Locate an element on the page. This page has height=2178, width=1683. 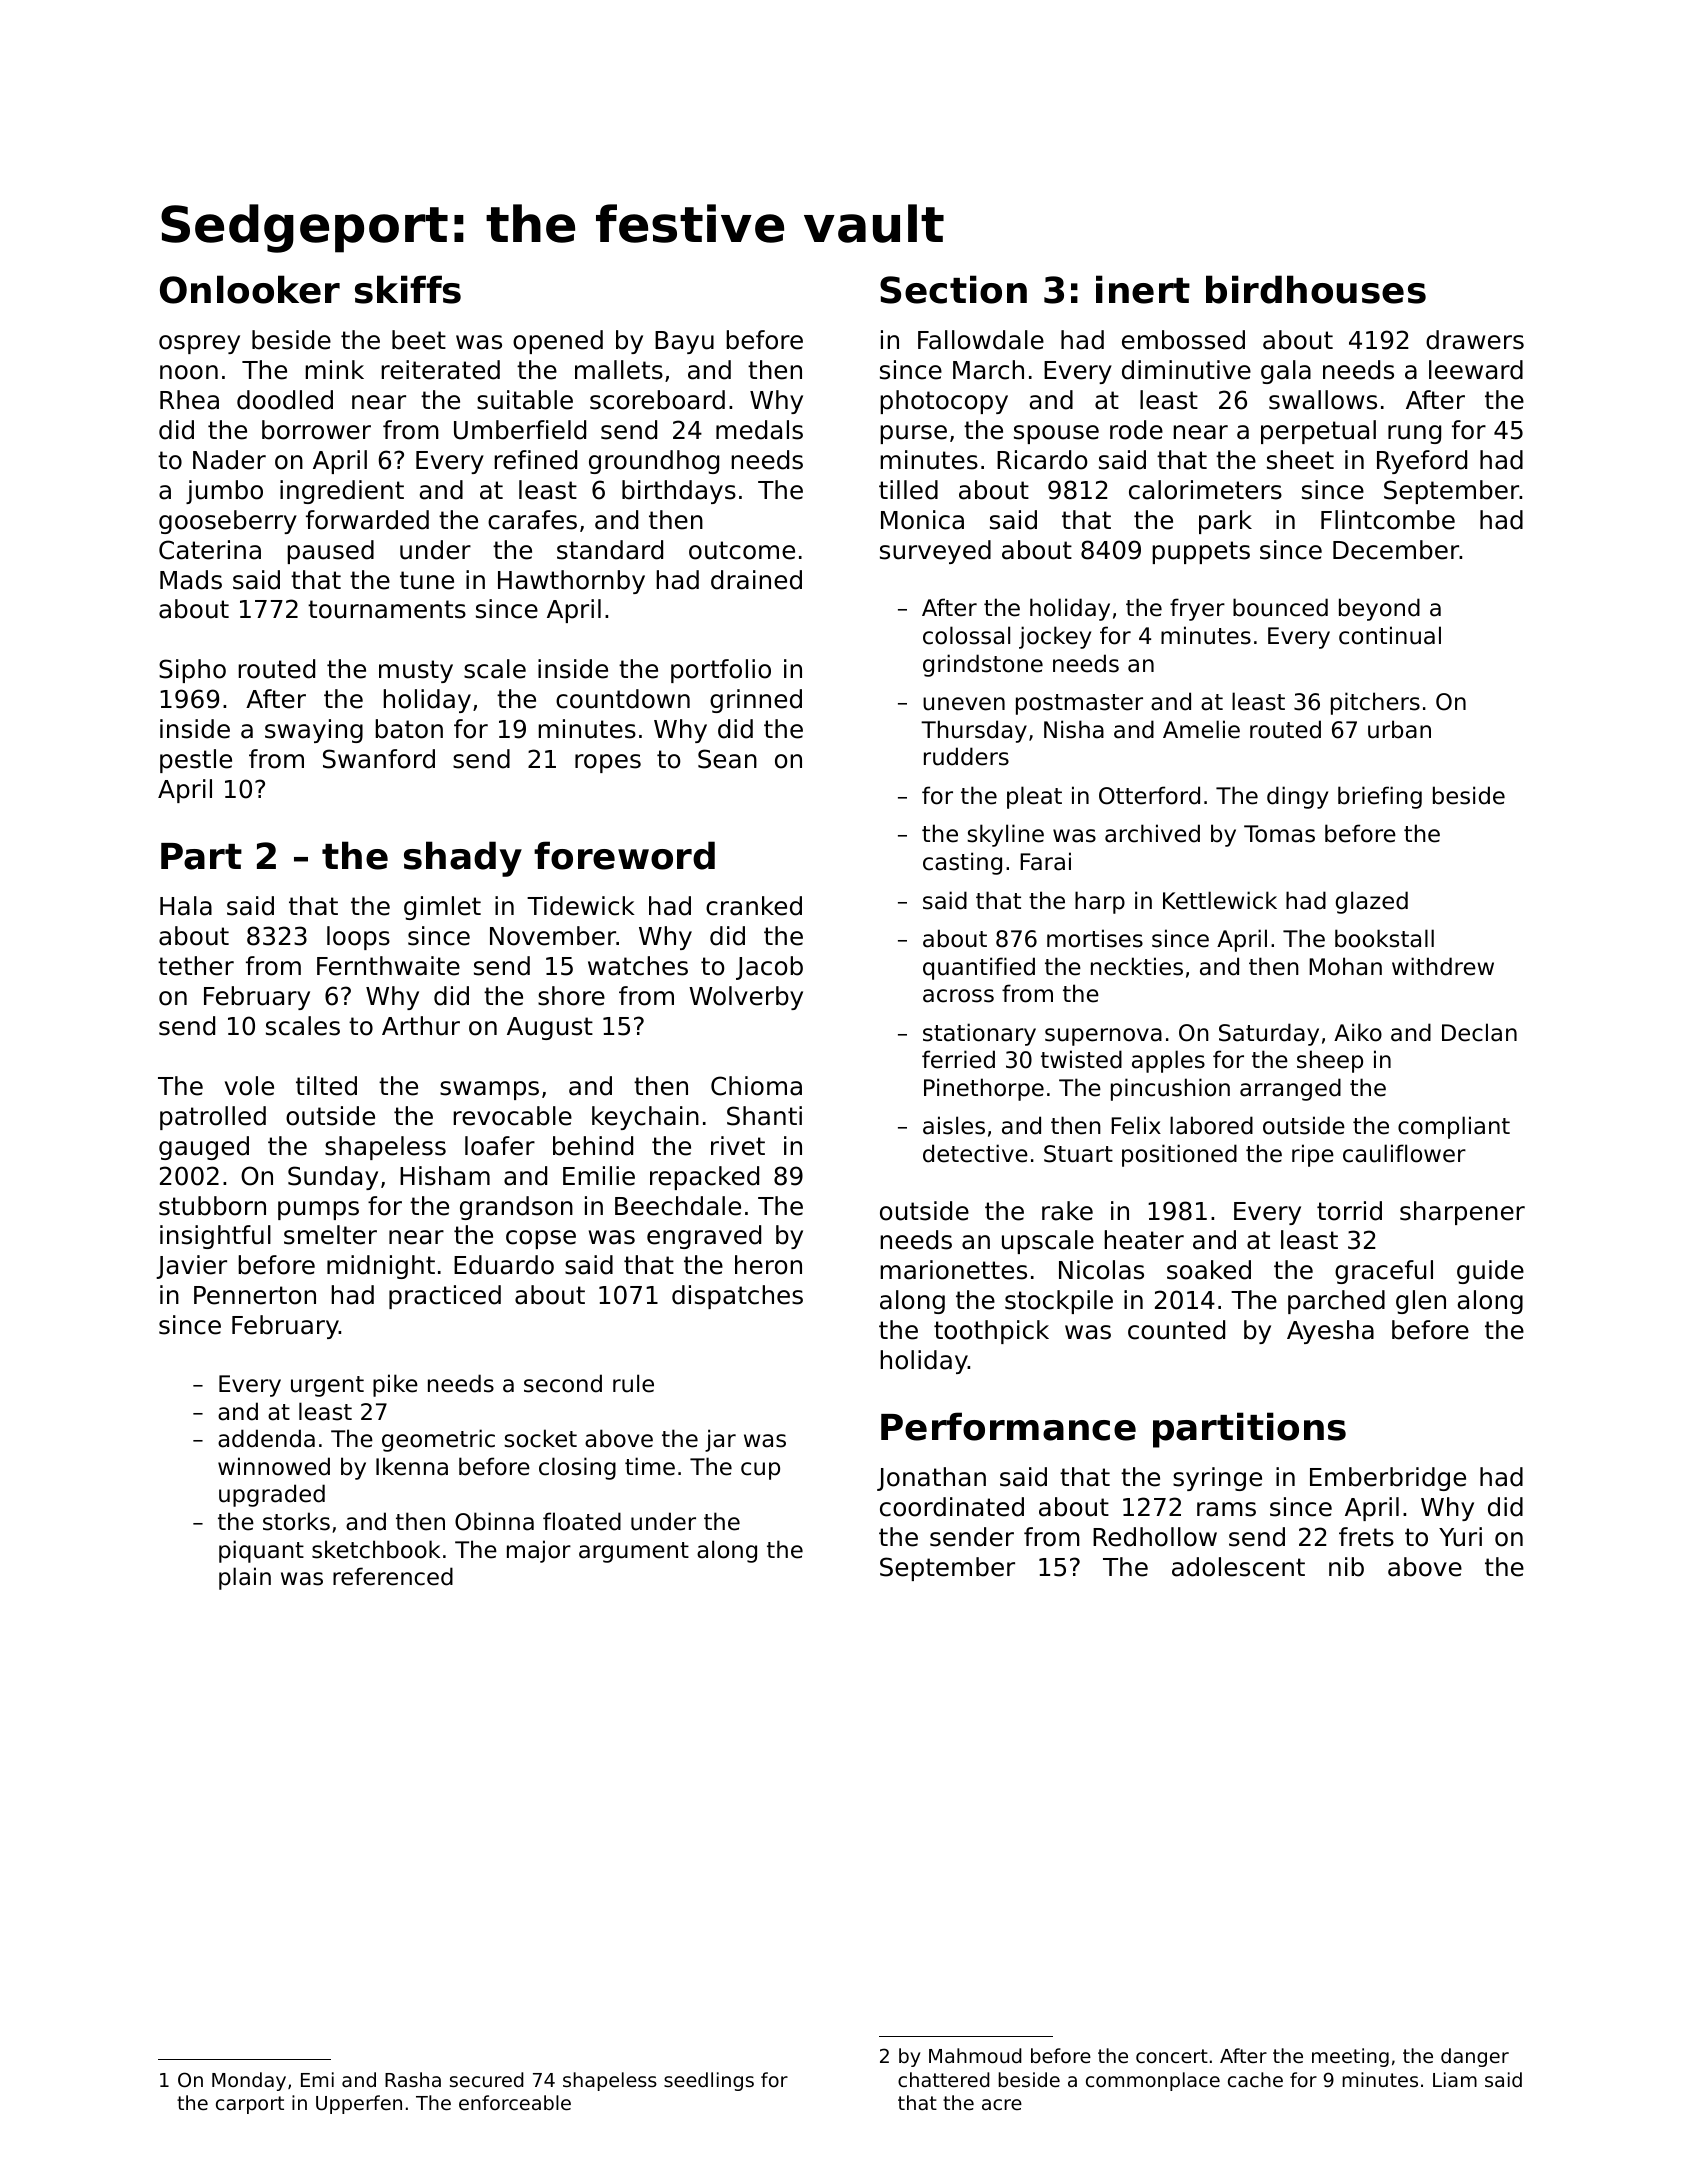
colossal is located at coordinates (966, 635).
